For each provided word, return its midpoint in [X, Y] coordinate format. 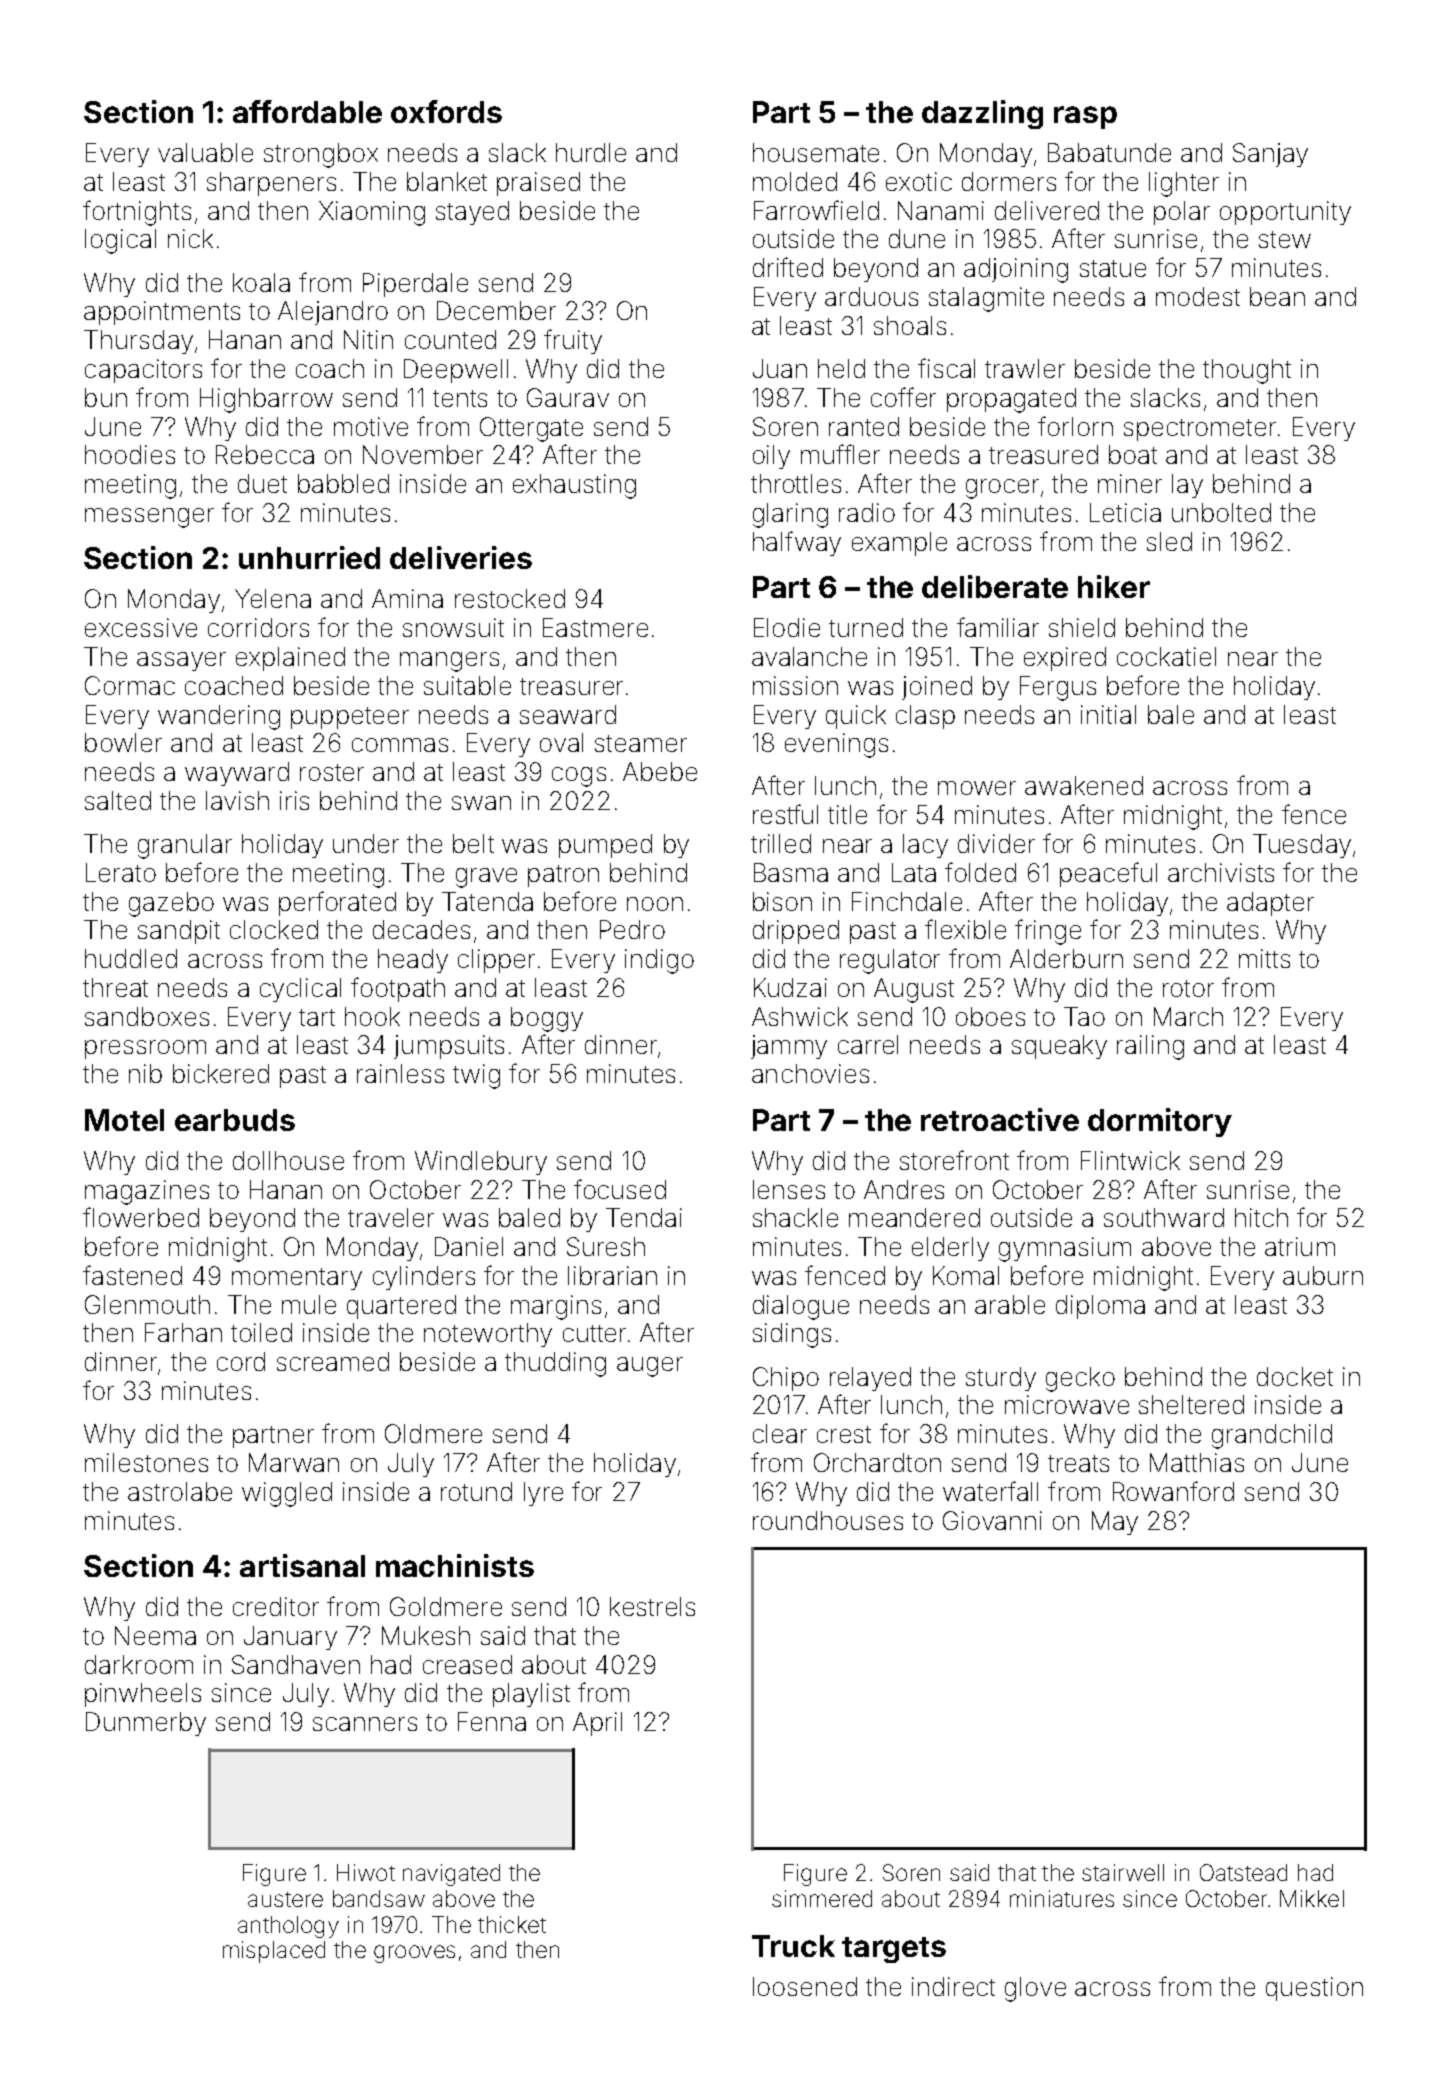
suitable [467, 685]
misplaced [274, 1952]
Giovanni [992, 1520]
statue [1113, 268]
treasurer [571, 686]
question [1314, 1989]
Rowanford [1173, 1491]
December [496, 310]
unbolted [1221, 512]
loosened [805, 1986]
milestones [146, 1462]
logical [120, 241]
